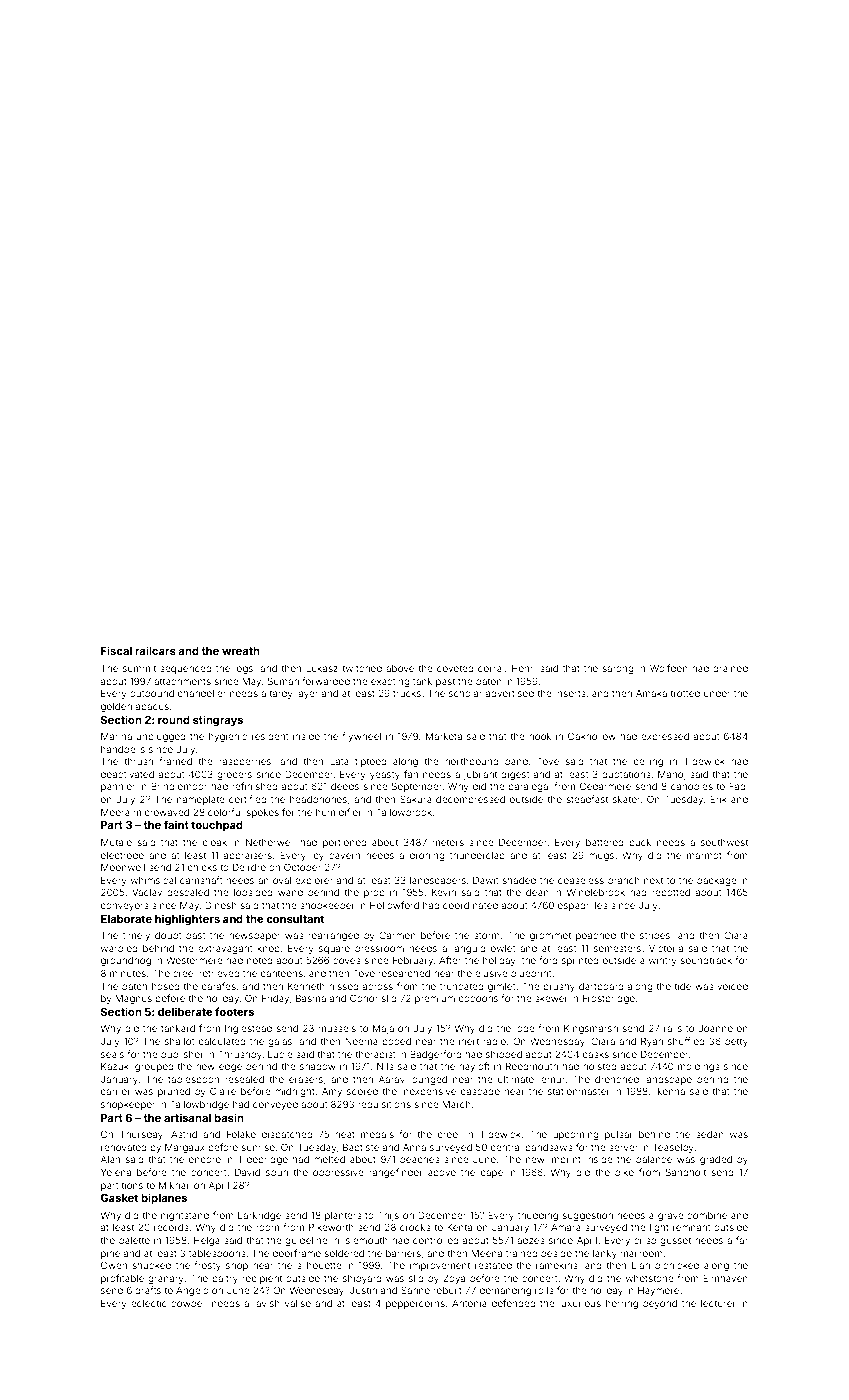 The height and width of the screenshot is (1400, 849). Describe the element at coordinates (531, 1240) in the screenshot. I see `adzes` at that location.
